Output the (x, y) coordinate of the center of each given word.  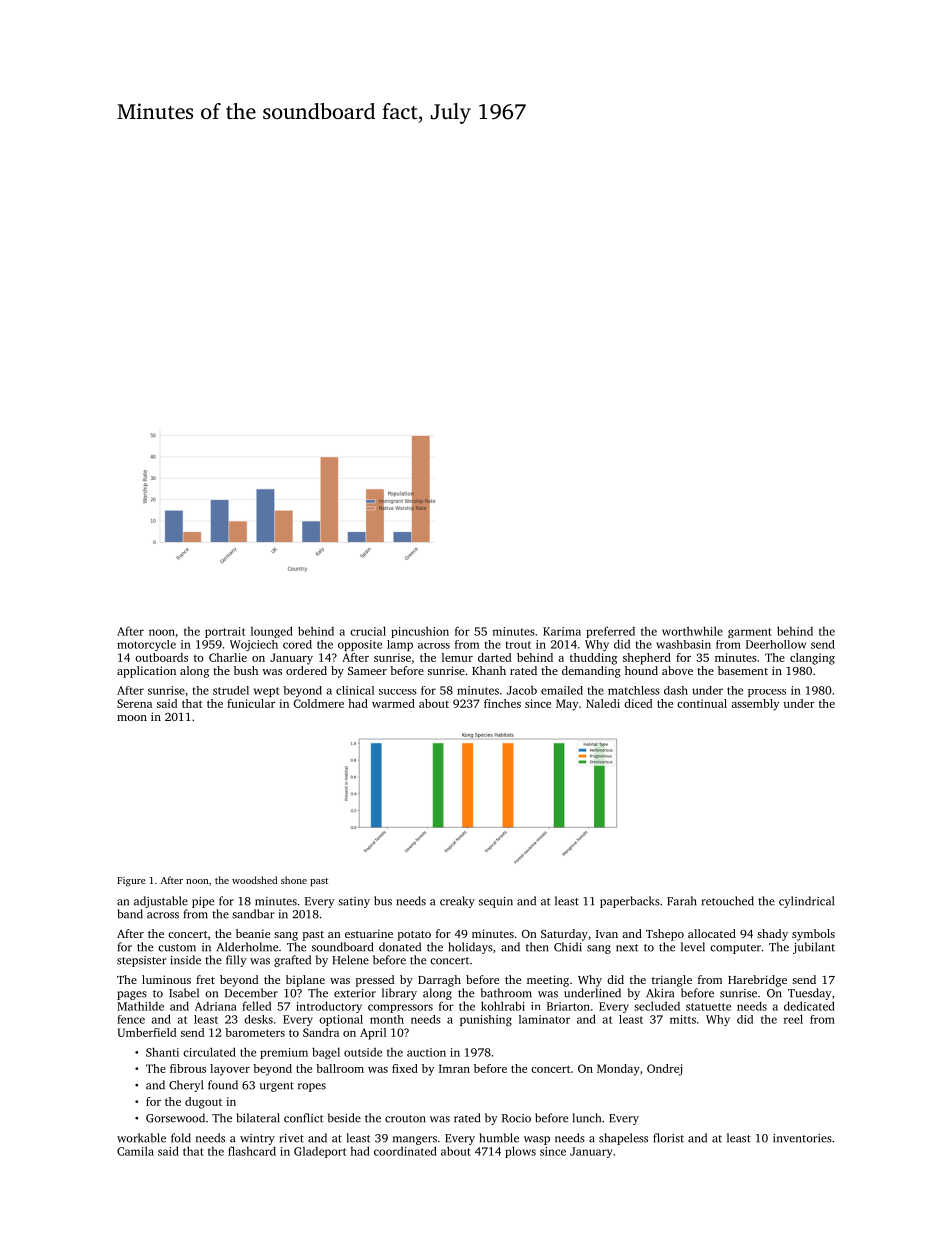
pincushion (420, 632)
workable (141, 1138)
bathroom (506, 993)
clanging (812, 659)
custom (177, 948)
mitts (683, 1019)
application (146, 672)
